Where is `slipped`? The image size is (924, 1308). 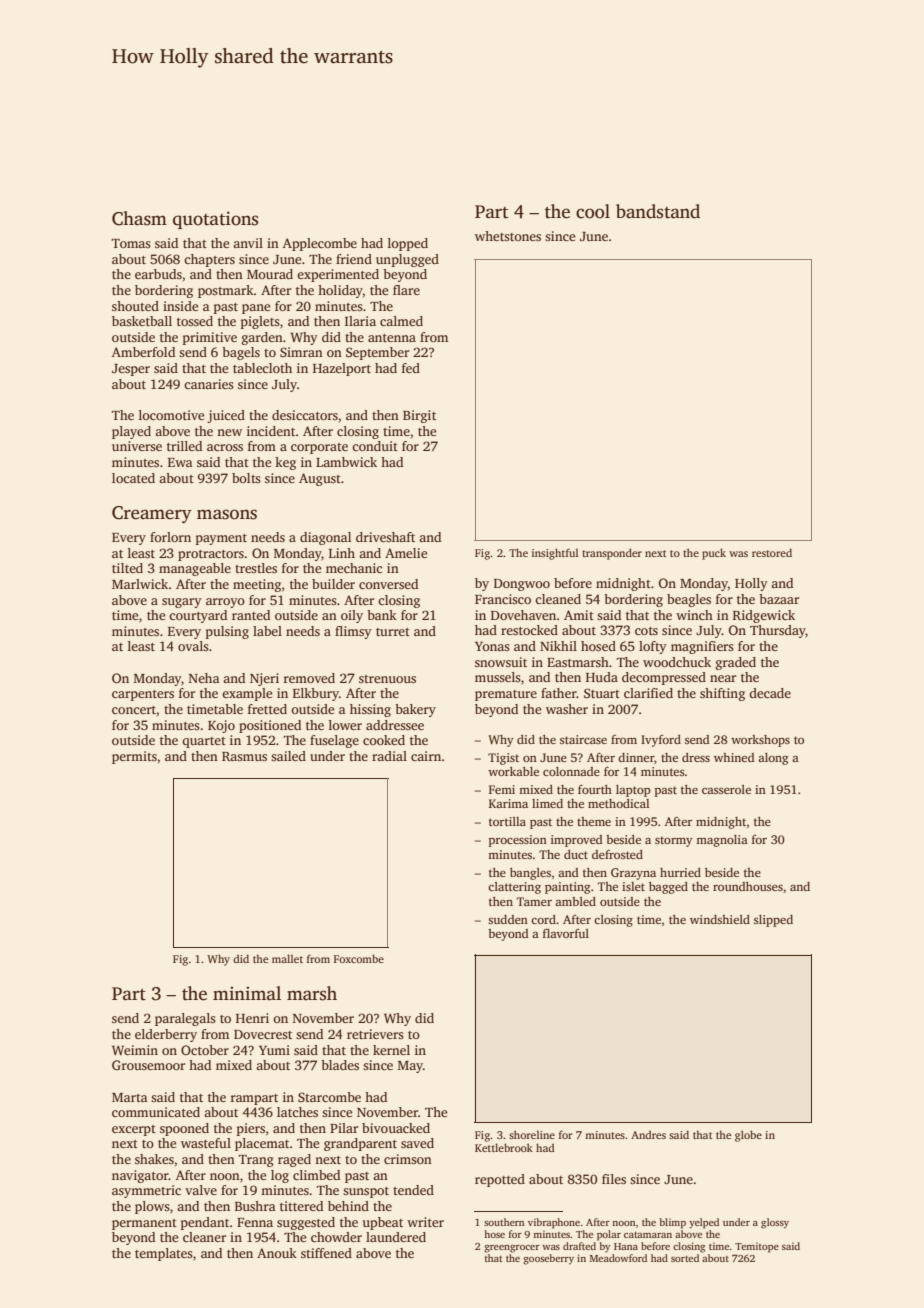
slipped is located at coordinates (773, 921).
